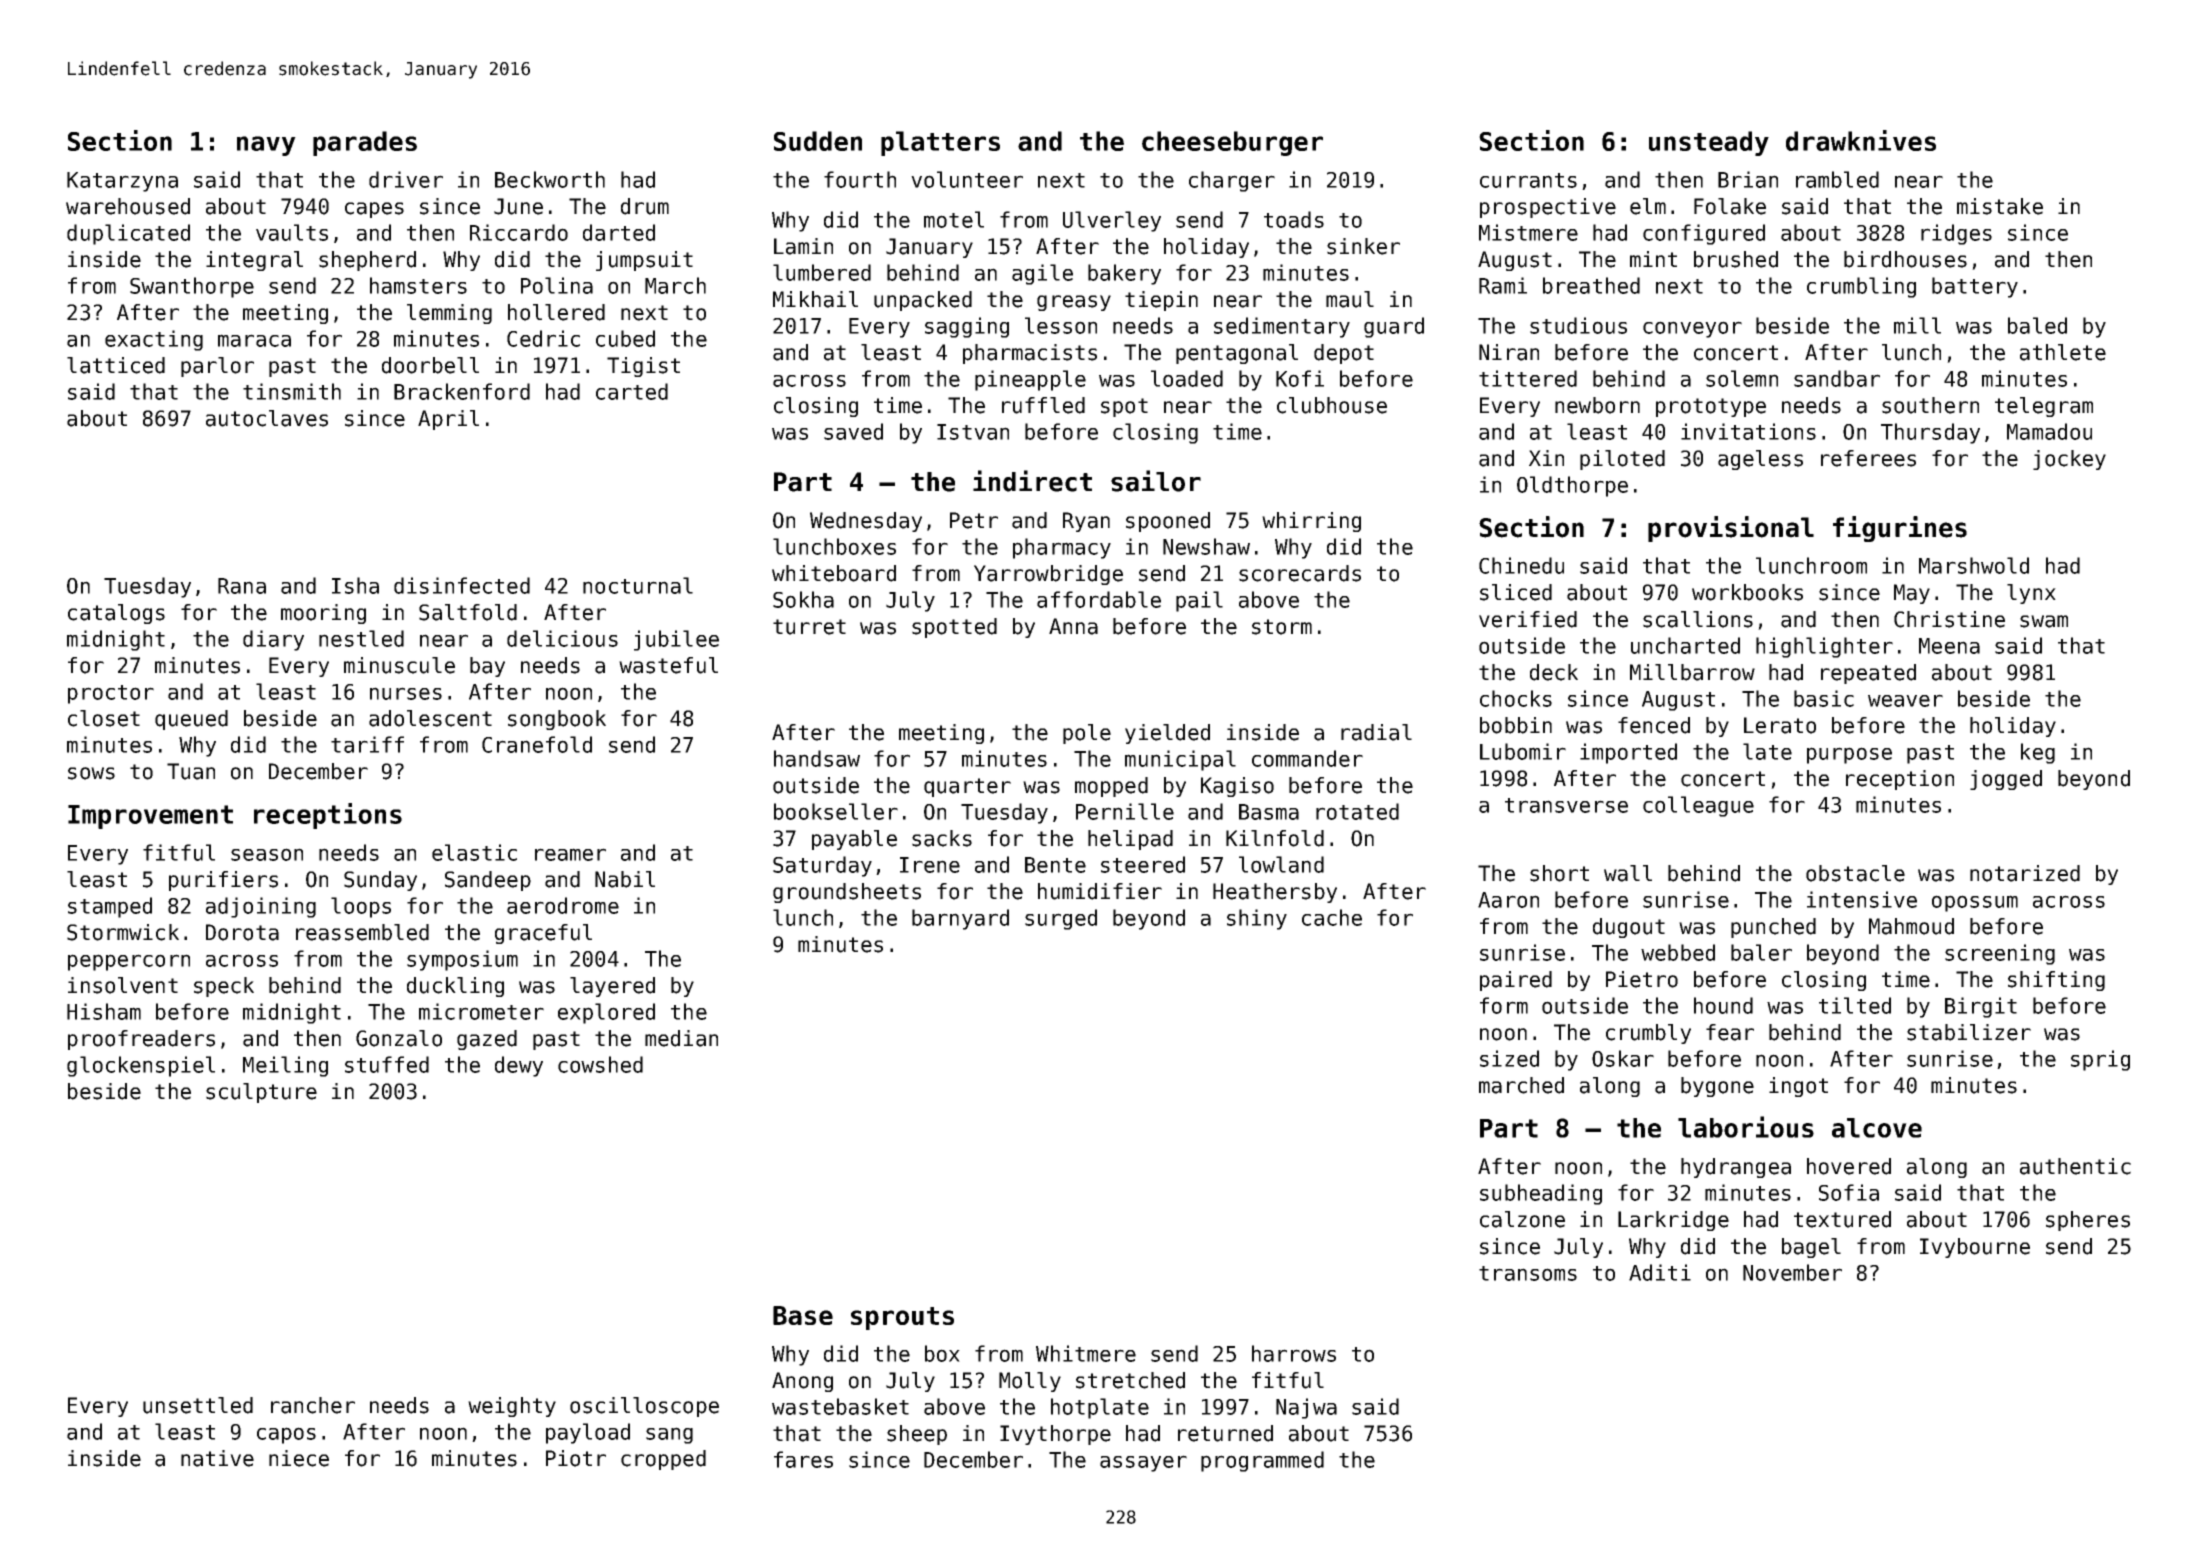  What do you see at coordinates (803, 1459) in the document?
I see `fares` at bounding box center [803, 1459].
